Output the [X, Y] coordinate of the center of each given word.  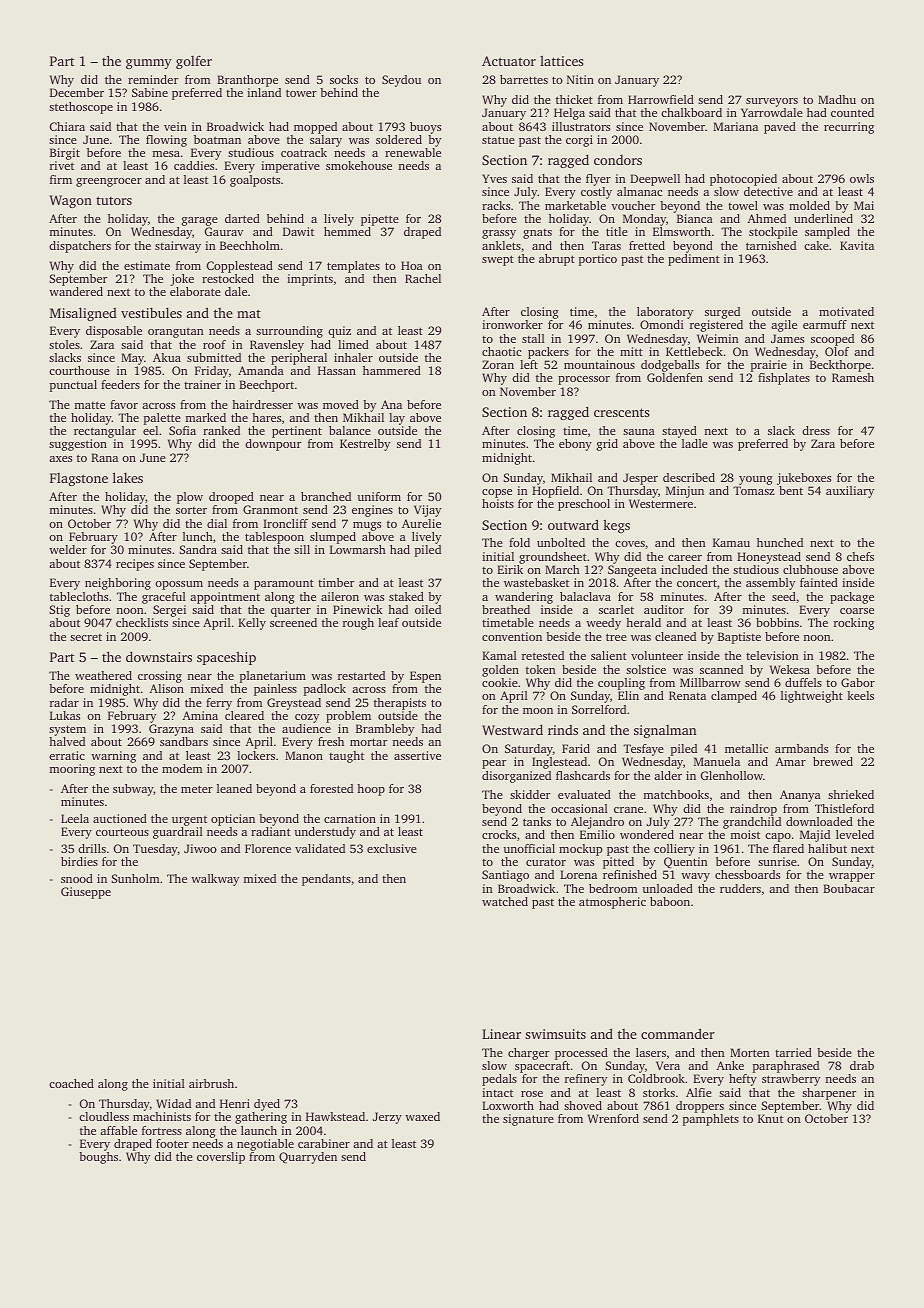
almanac [639, 191]
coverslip [221, 1158]
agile [784, 326]
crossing [160, 677]
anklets [501, 245]
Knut [770, 1118]
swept [498, 260]
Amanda [261, 370]
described [689, 477]
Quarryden [308, 1158]
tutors [114, 200]
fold [519, 542]
